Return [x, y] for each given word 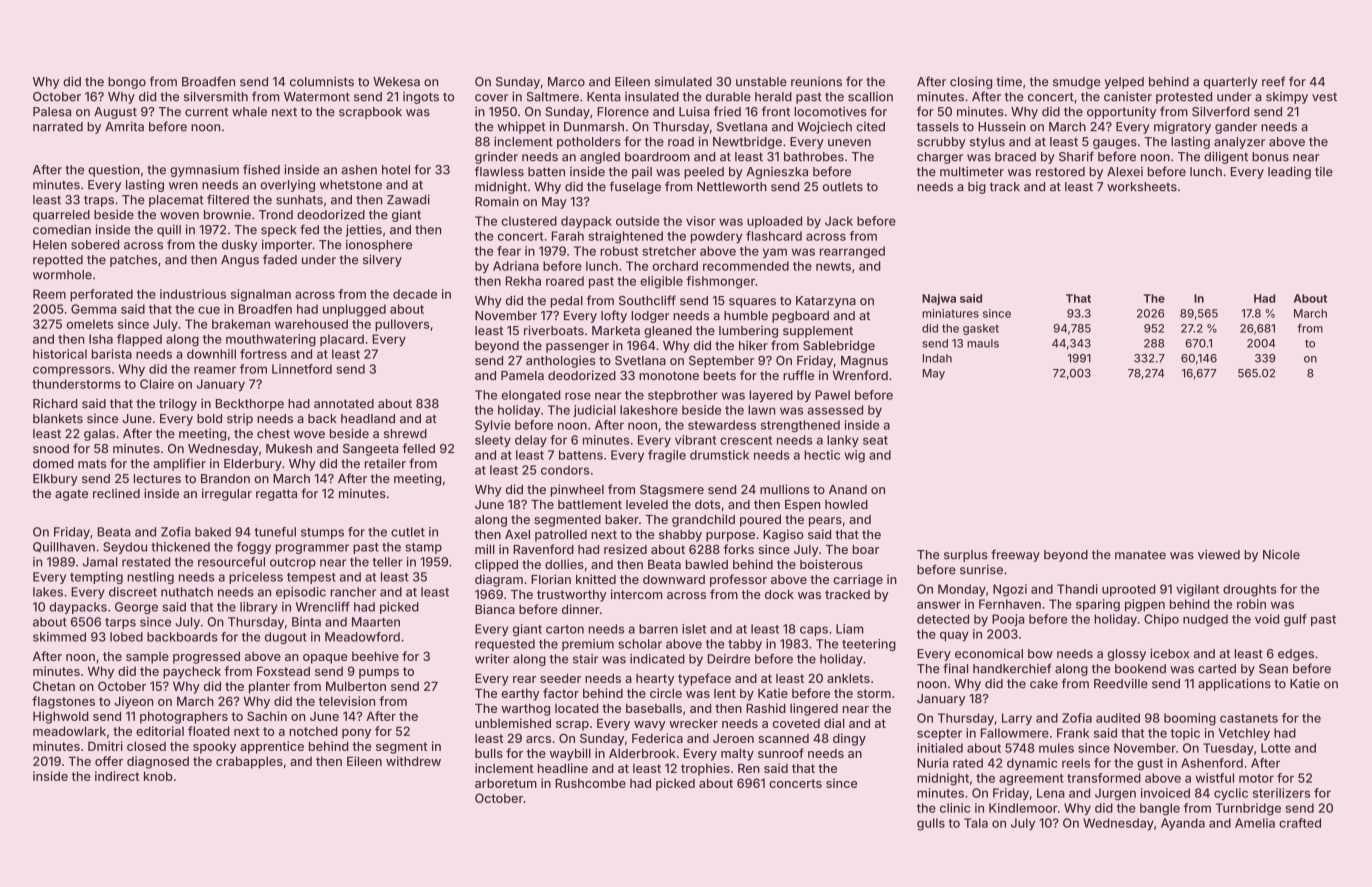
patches [133, 261]
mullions [785, 489]
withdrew [413, 761]
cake [1044, 684]
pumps [379, 674]
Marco [566, 82]
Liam [849, 629]
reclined [116, 493]
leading [1289, 172]
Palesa [52, 112]
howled [846, 504]
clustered [529, 221]
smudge [1076, 83]
